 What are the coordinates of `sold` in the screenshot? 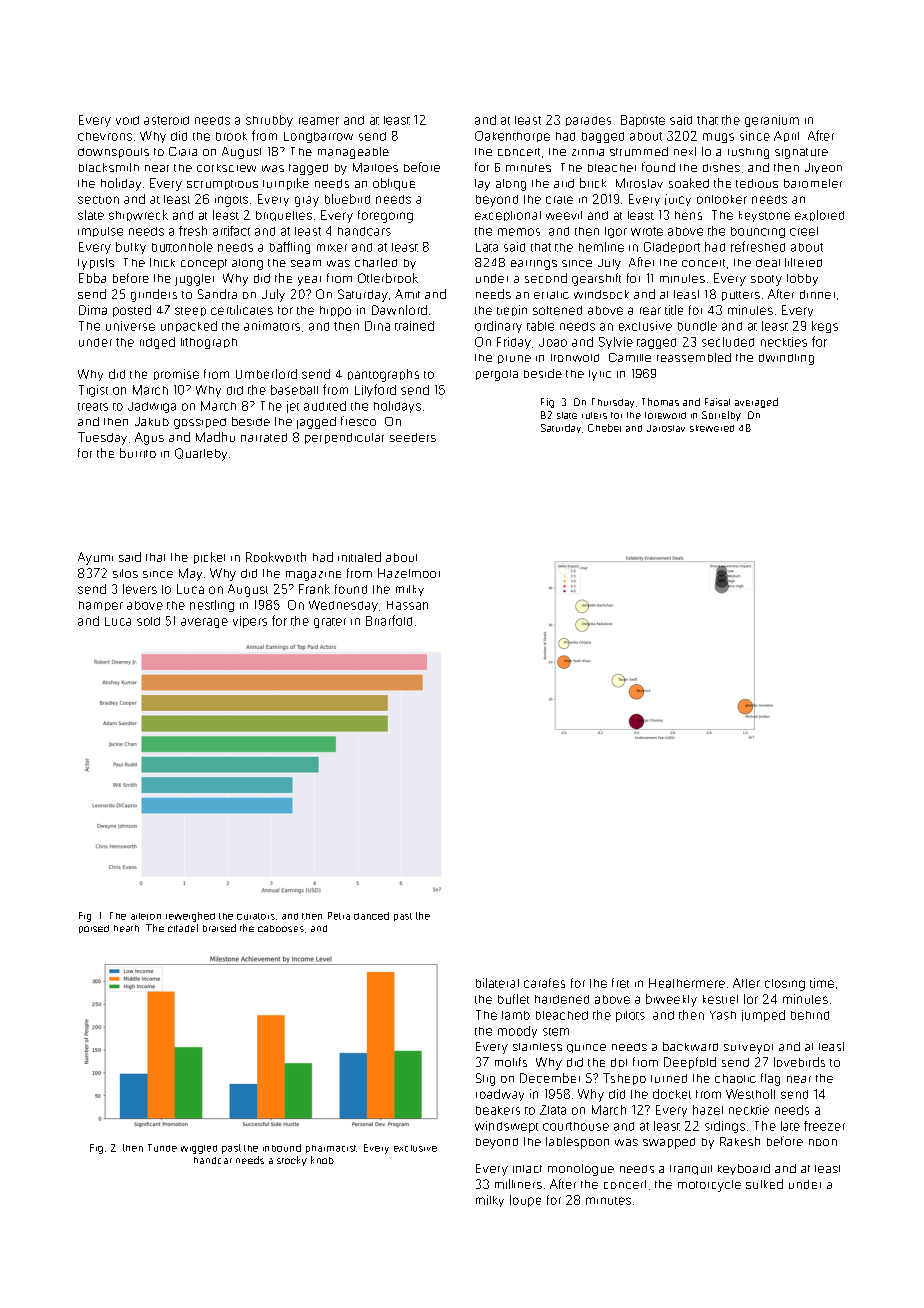 It's located at (148, 621).
